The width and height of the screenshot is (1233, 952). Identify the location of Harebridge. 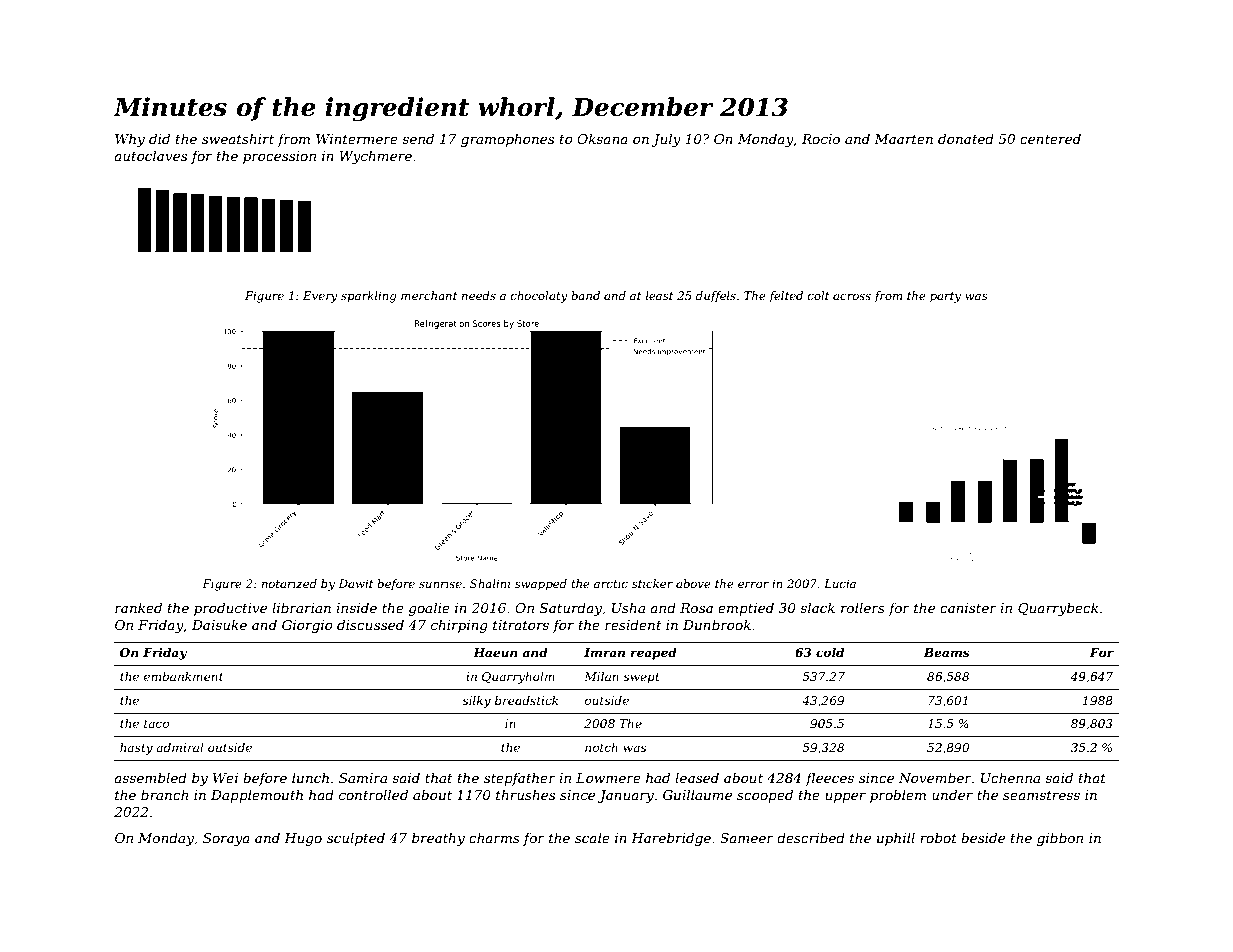
(671, 839).
